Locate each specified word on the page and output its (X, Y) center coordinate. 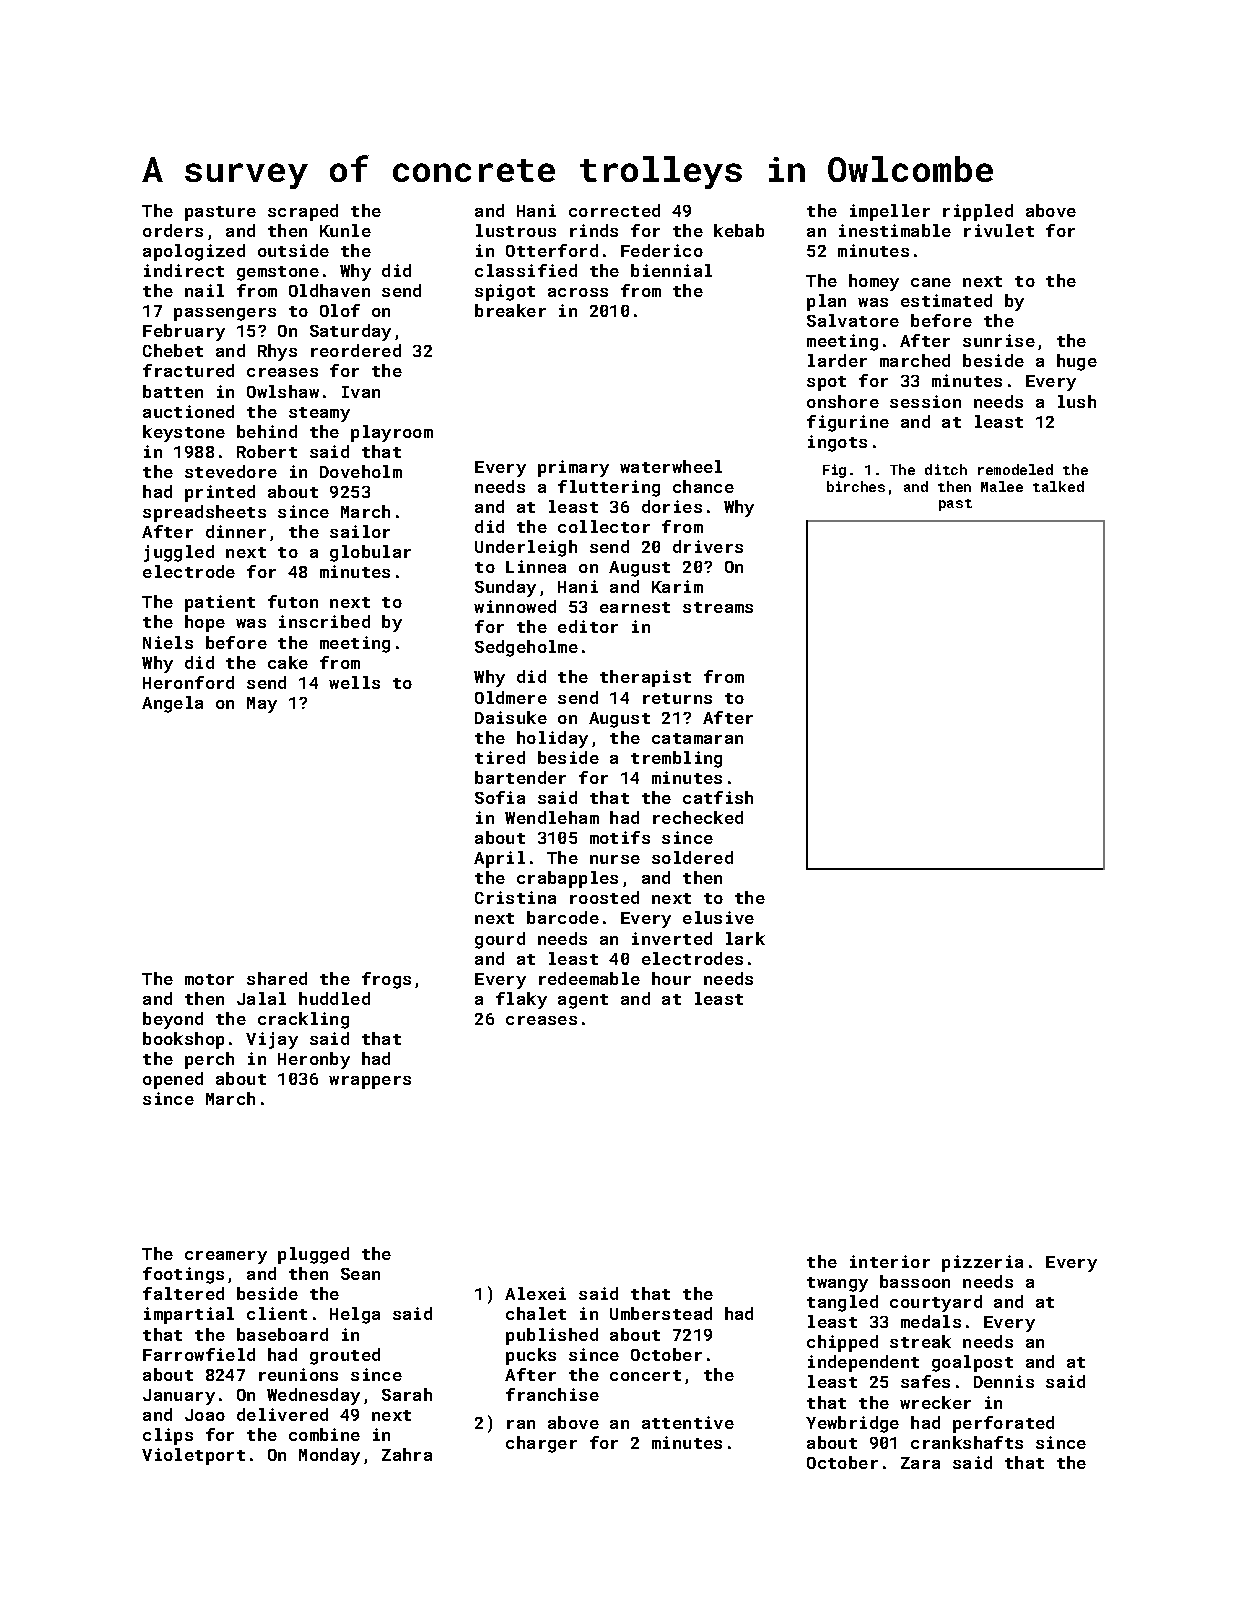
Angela (172, 704)
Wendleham (552, 817)
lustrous (516, 230)
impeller (890, 212)
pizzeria (982, 1263)
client (277, 1313)
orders (173, 230)
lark (745, 938)
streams (718, 607)
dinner (236, 531)
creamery (226, 1257)
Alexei (535, 1293)
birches (856, 486)
